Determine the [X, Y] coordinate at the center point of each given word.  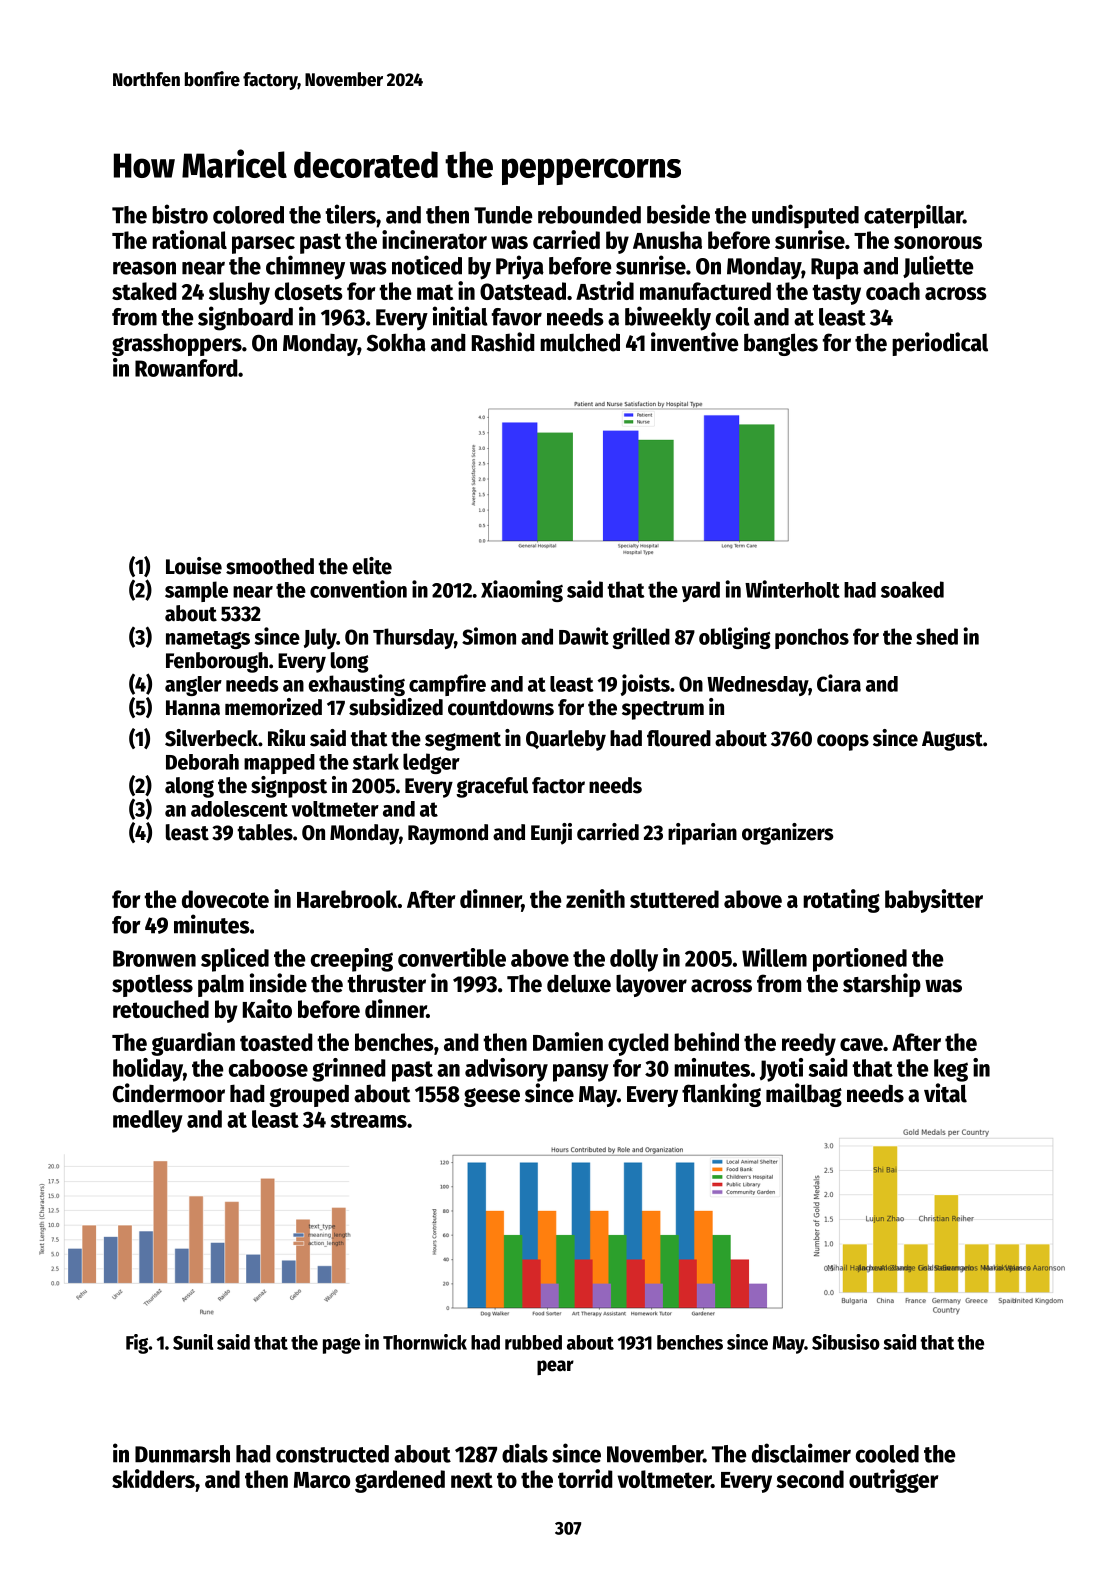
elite [372, 566]
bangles [781, 344]
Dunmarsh [182, 1454]
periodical [940, 344]
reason [144, 268]
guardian [193, 1044]
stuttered [674, 899]
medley [148, 1121]
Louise [194, 566]
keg [951, 1070]
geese [492, 1097]
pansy [581, 1073]
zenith [595, 898]
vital [945, 1093]
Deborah [202, 762]
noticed [427, 265]
